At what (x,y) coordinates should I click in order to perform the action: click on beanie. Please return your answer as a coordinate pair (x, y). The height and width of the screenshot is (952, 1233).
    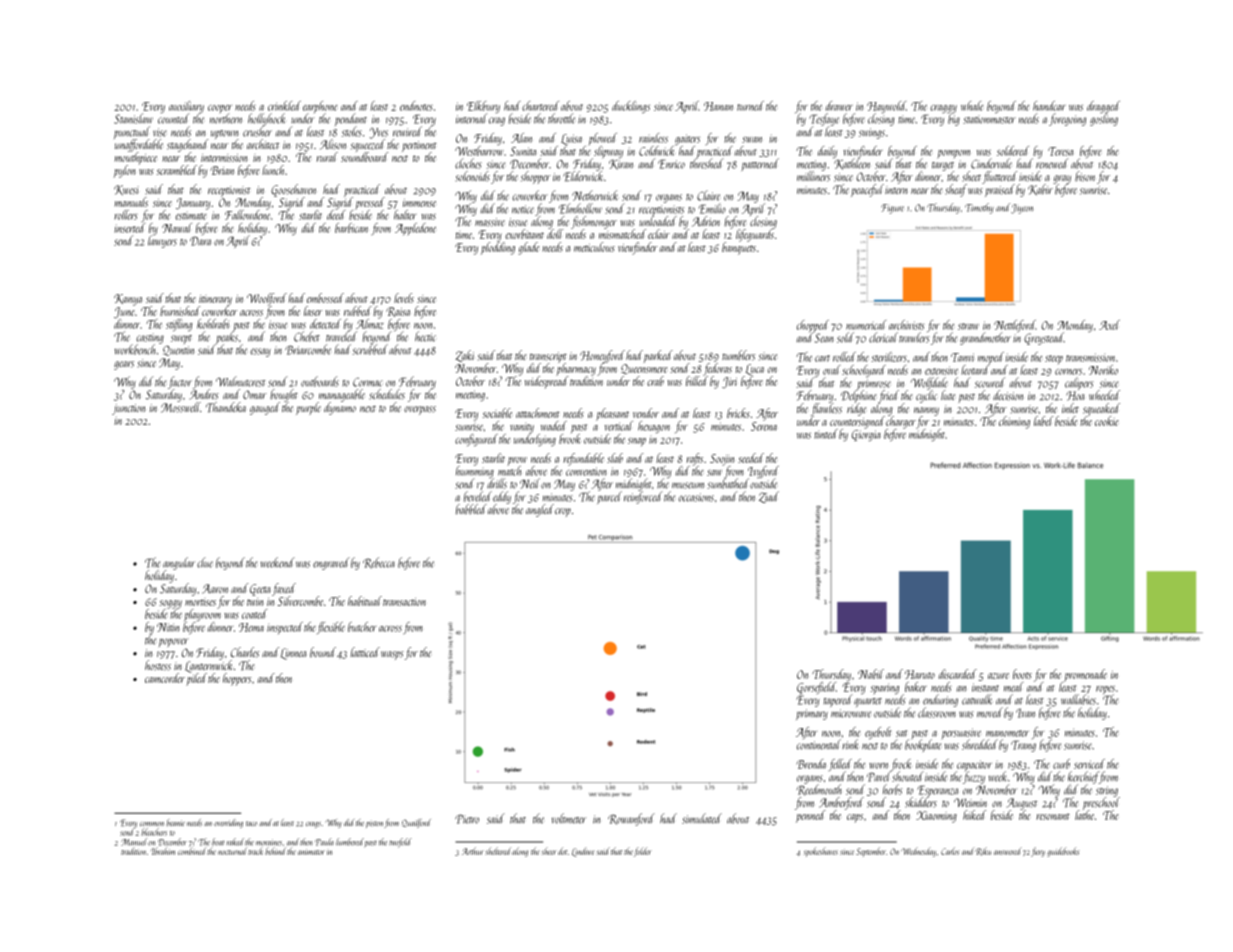
    Looking at the image, I should click on (176, 822).
